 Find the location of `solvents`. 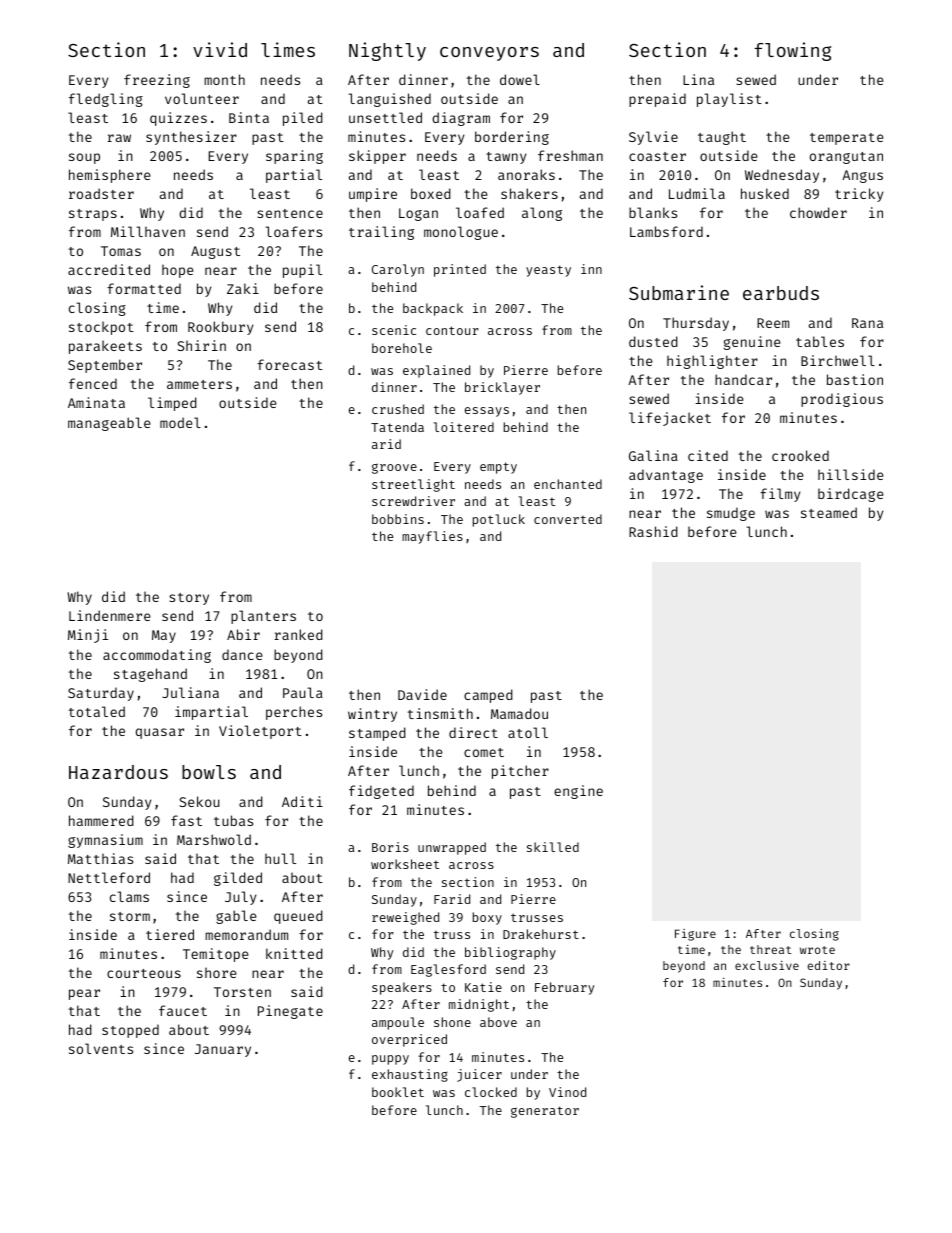

solvents is located at coordinates (101, 1048).
